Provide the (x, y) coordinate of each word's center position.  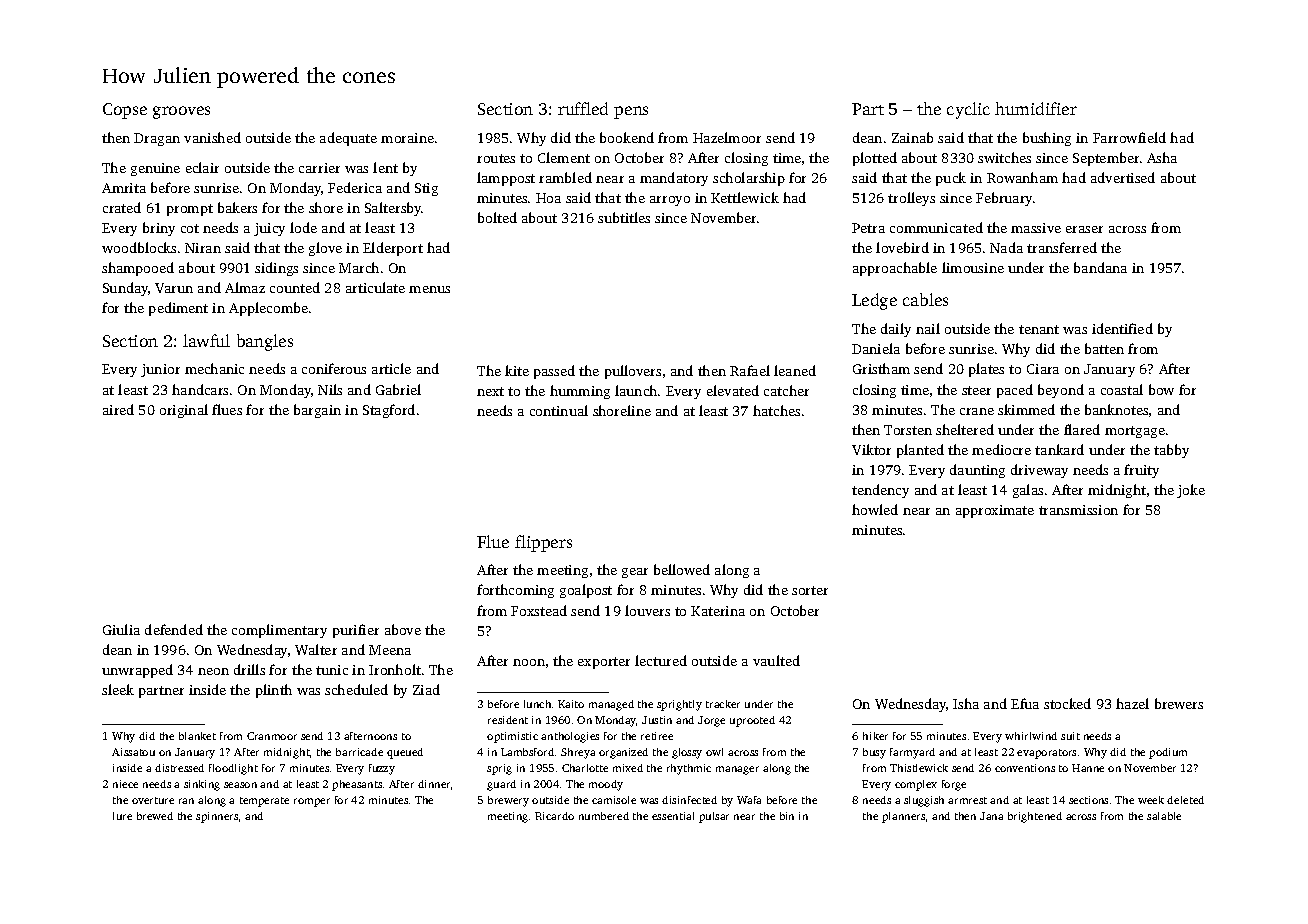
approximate (995, 511)
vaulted (776, 660)
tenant (1039, 329)
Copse (125, 111)
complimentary (279, 631)
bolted (497, 217)
